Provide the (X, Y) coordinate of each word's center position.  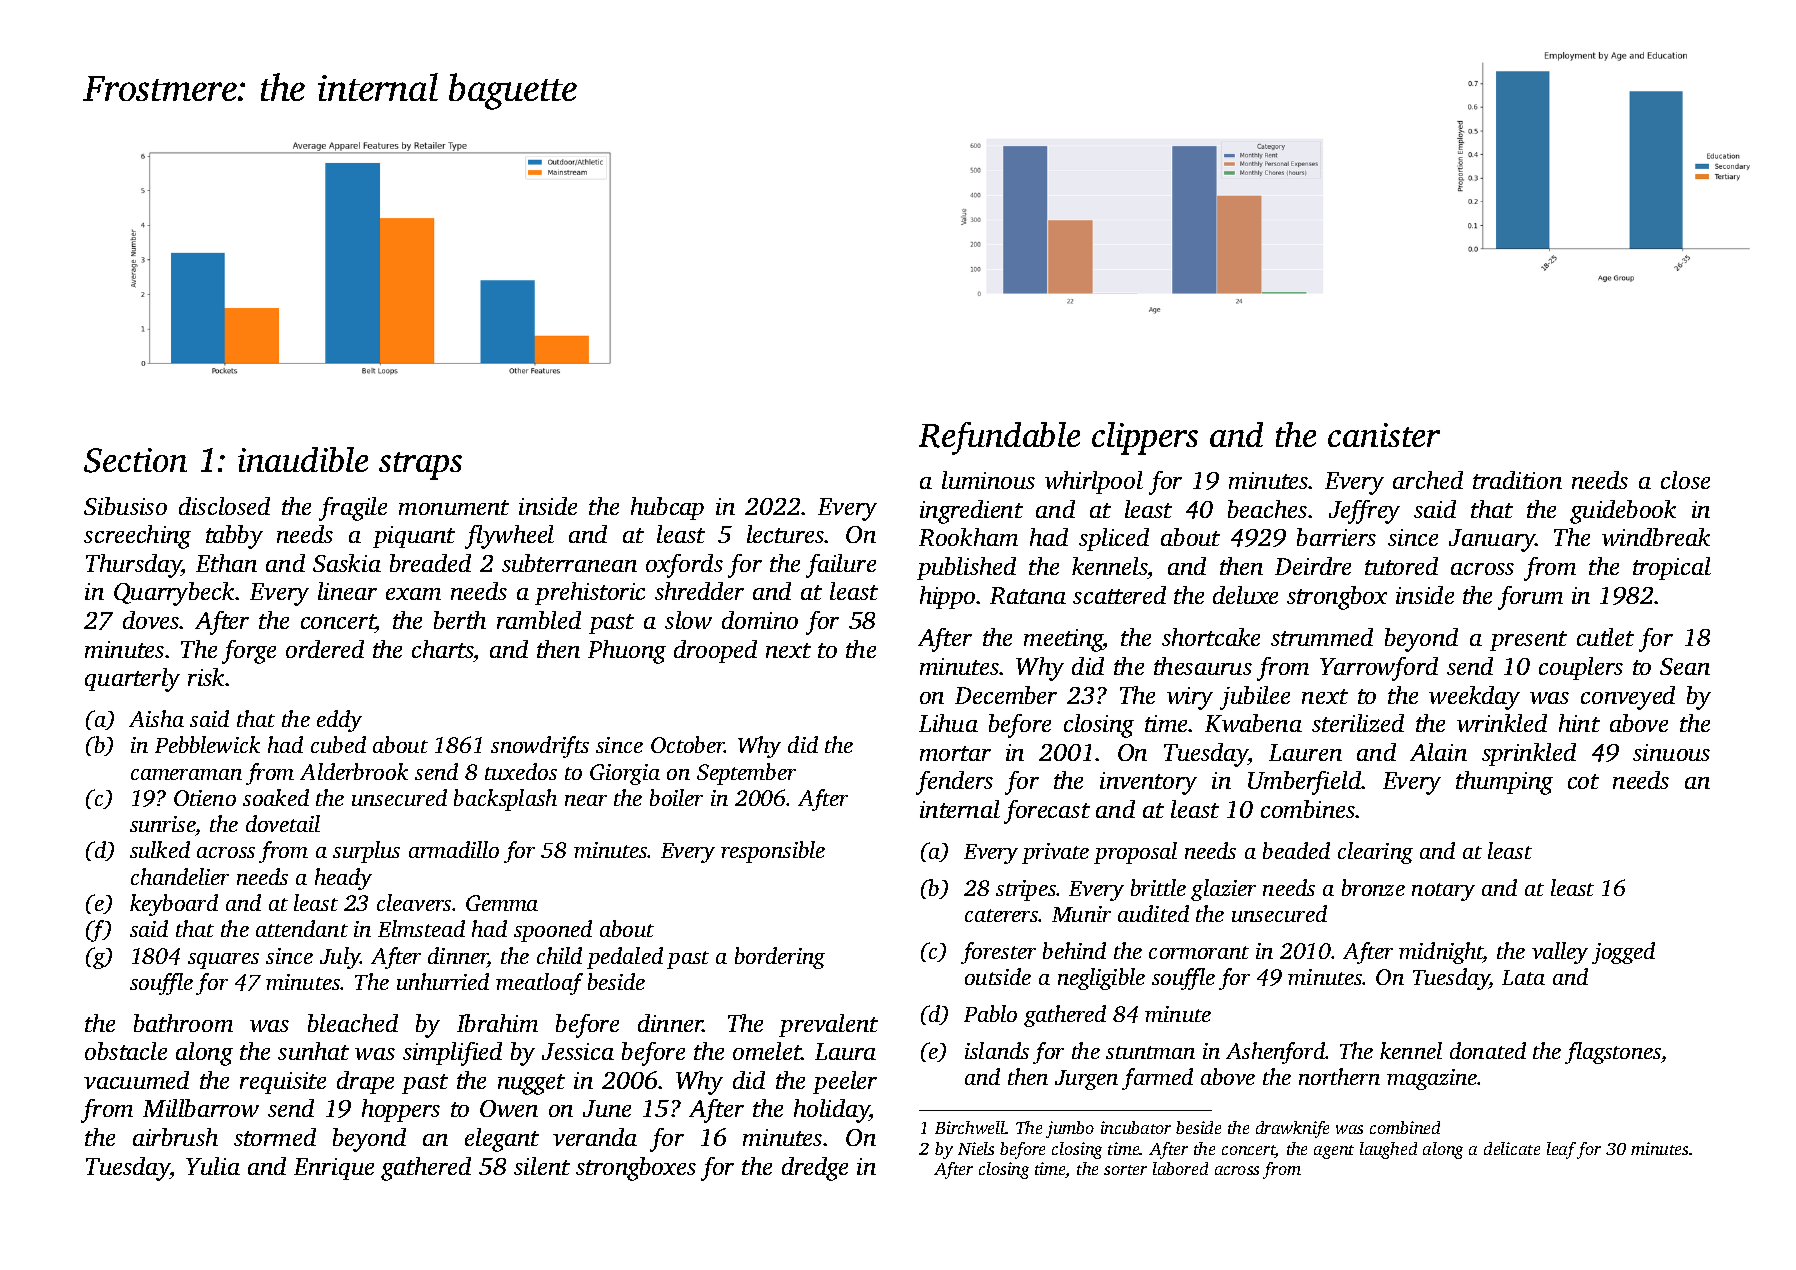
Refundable (999, 438)
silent (542, 1166)
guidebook (1623, 512)
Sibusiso (125, 506)
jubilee (1255, 698)
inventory (1148, 783)
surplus (366, 852)
